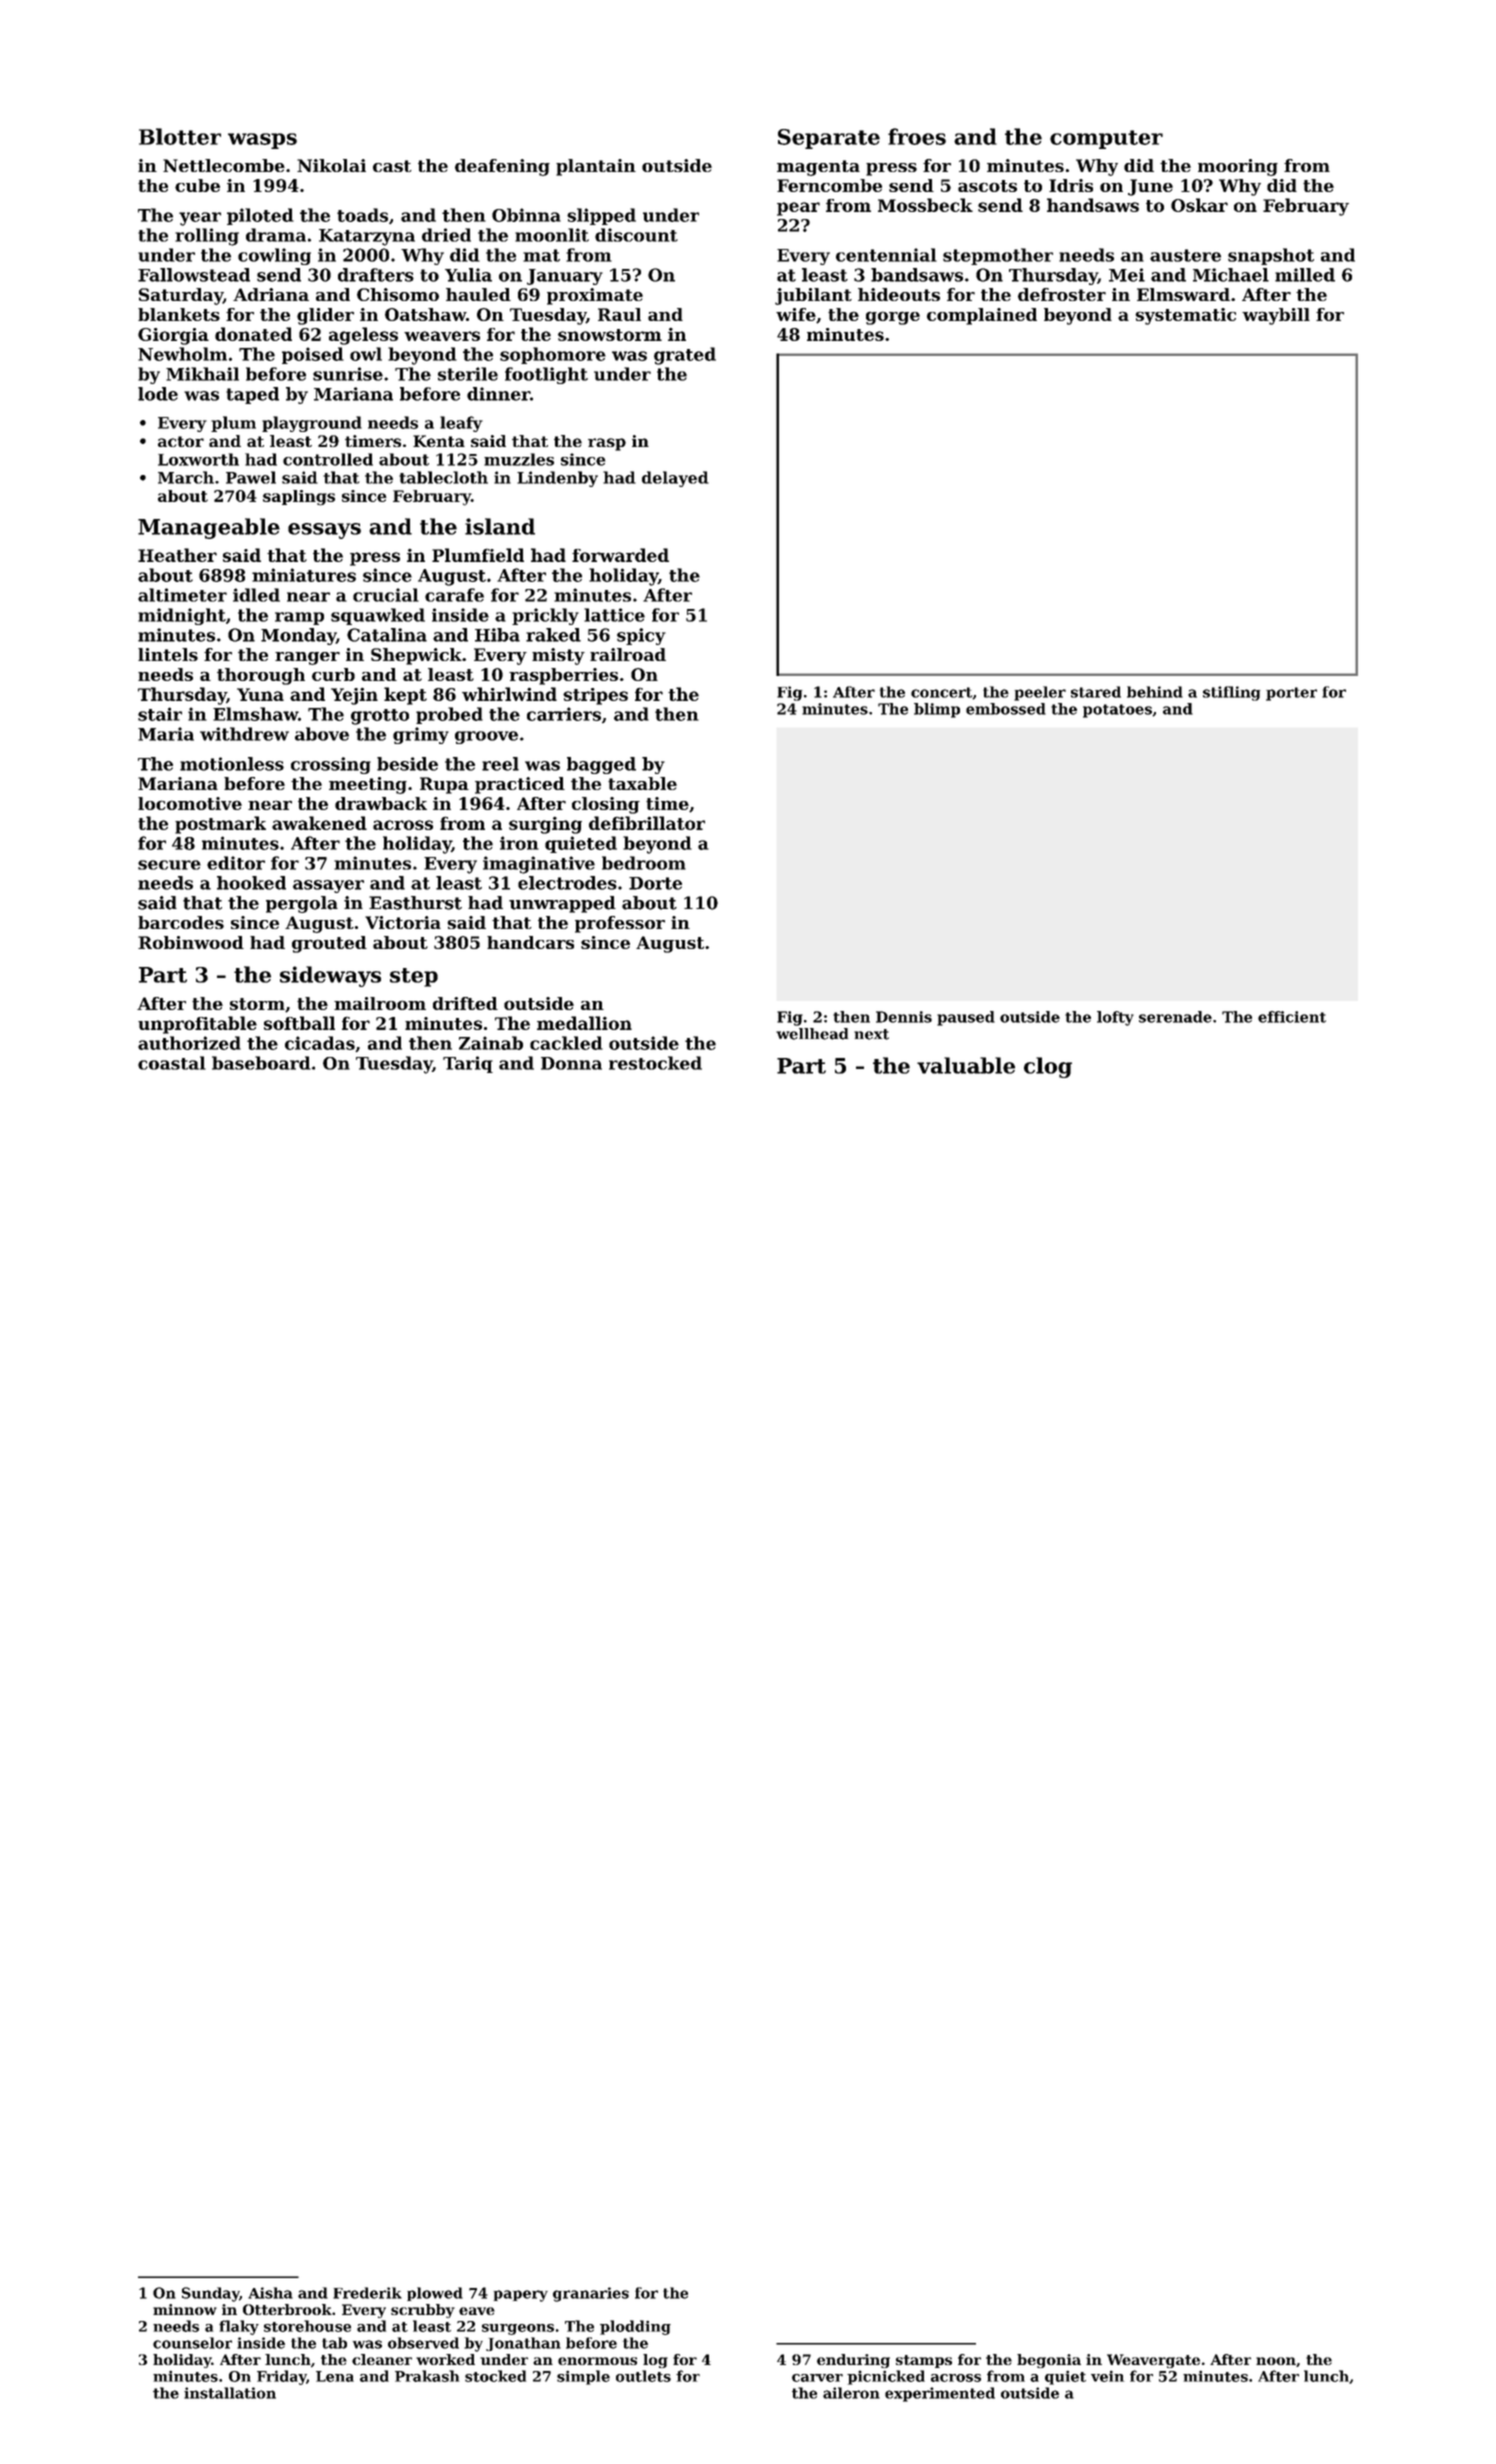 The height and width of the screenshot is (2464, 1496). What do you see at coordinates (261, 1063) in the screenshot?
I see `baseboard` at bounding box center [261, 1063].
